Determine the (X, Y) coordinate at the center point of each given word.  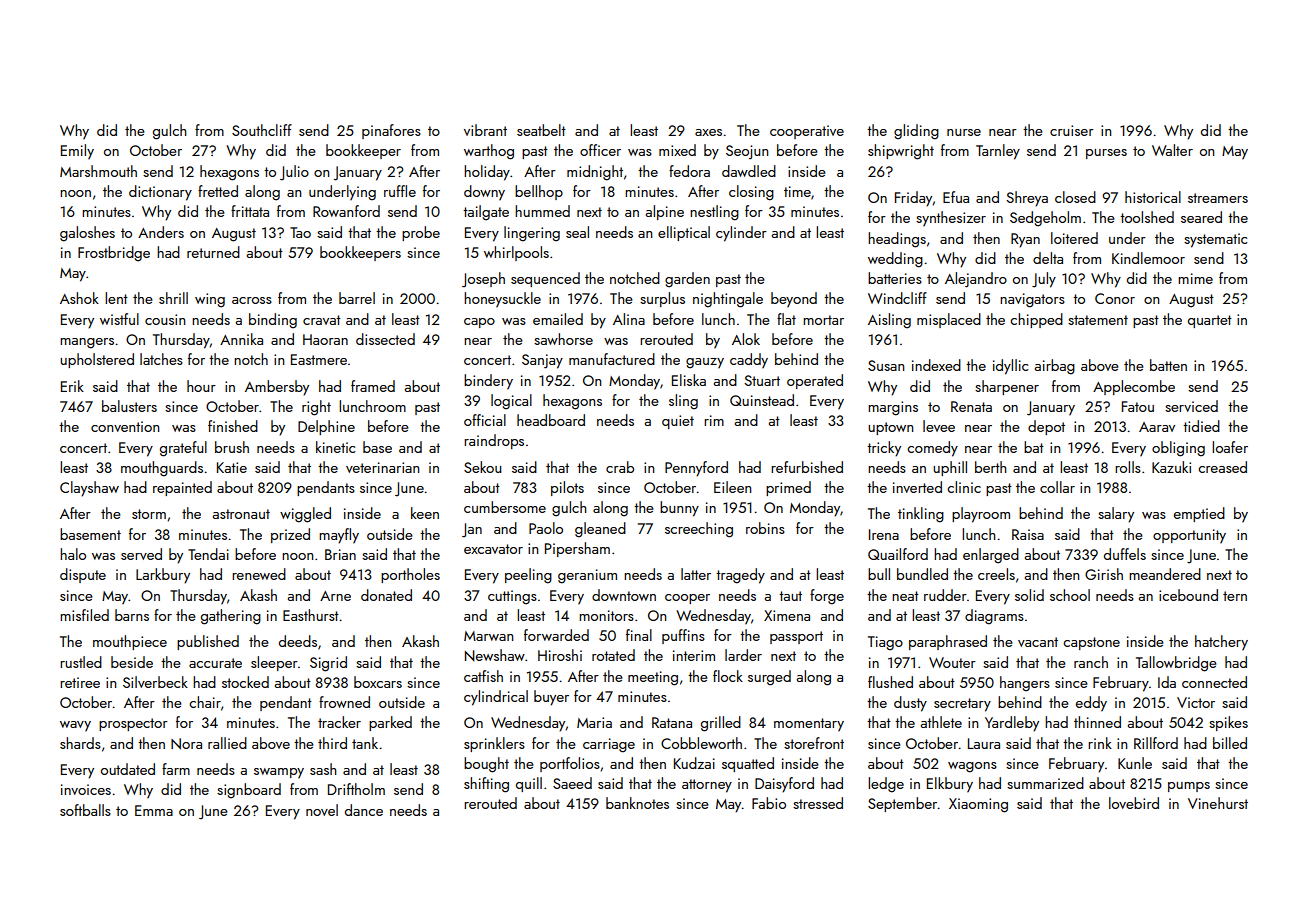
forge (827, 597)
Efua (956, 197)
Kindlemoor (1148, 258)
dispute (83, 575)
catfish (483, 676)
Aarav (1157, 427)
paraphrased (948, 642)
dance (364, 810)
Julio (294, 173)
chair (205, 702)
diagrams (994, 617)
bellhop (539, 192)
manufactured (612, 359)
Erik (72, 386)
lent (116, 298)
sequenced (545, 279)
